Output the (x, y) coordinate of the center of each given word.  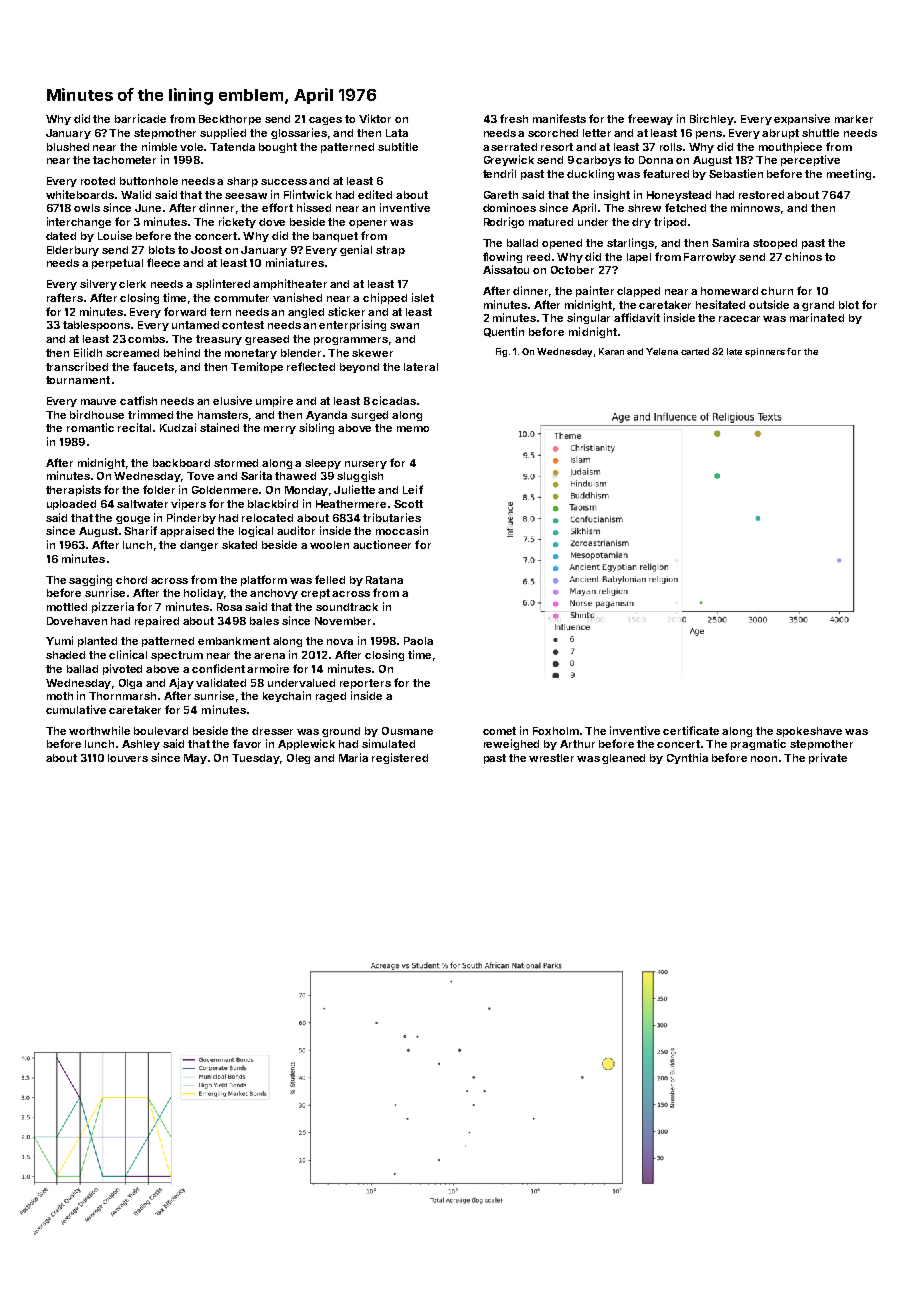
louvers (128, 758)
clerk (132, 284)
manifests (559, 118)
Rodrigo (504, 222)
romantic (90, 427)
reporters (365, 684)
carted (695, 351)
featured (666, 173)
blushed (68, 147)
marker (854, 119)
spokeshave (809, 732)
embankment (234, 641)
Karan (611, 351)
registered (400, 758)
